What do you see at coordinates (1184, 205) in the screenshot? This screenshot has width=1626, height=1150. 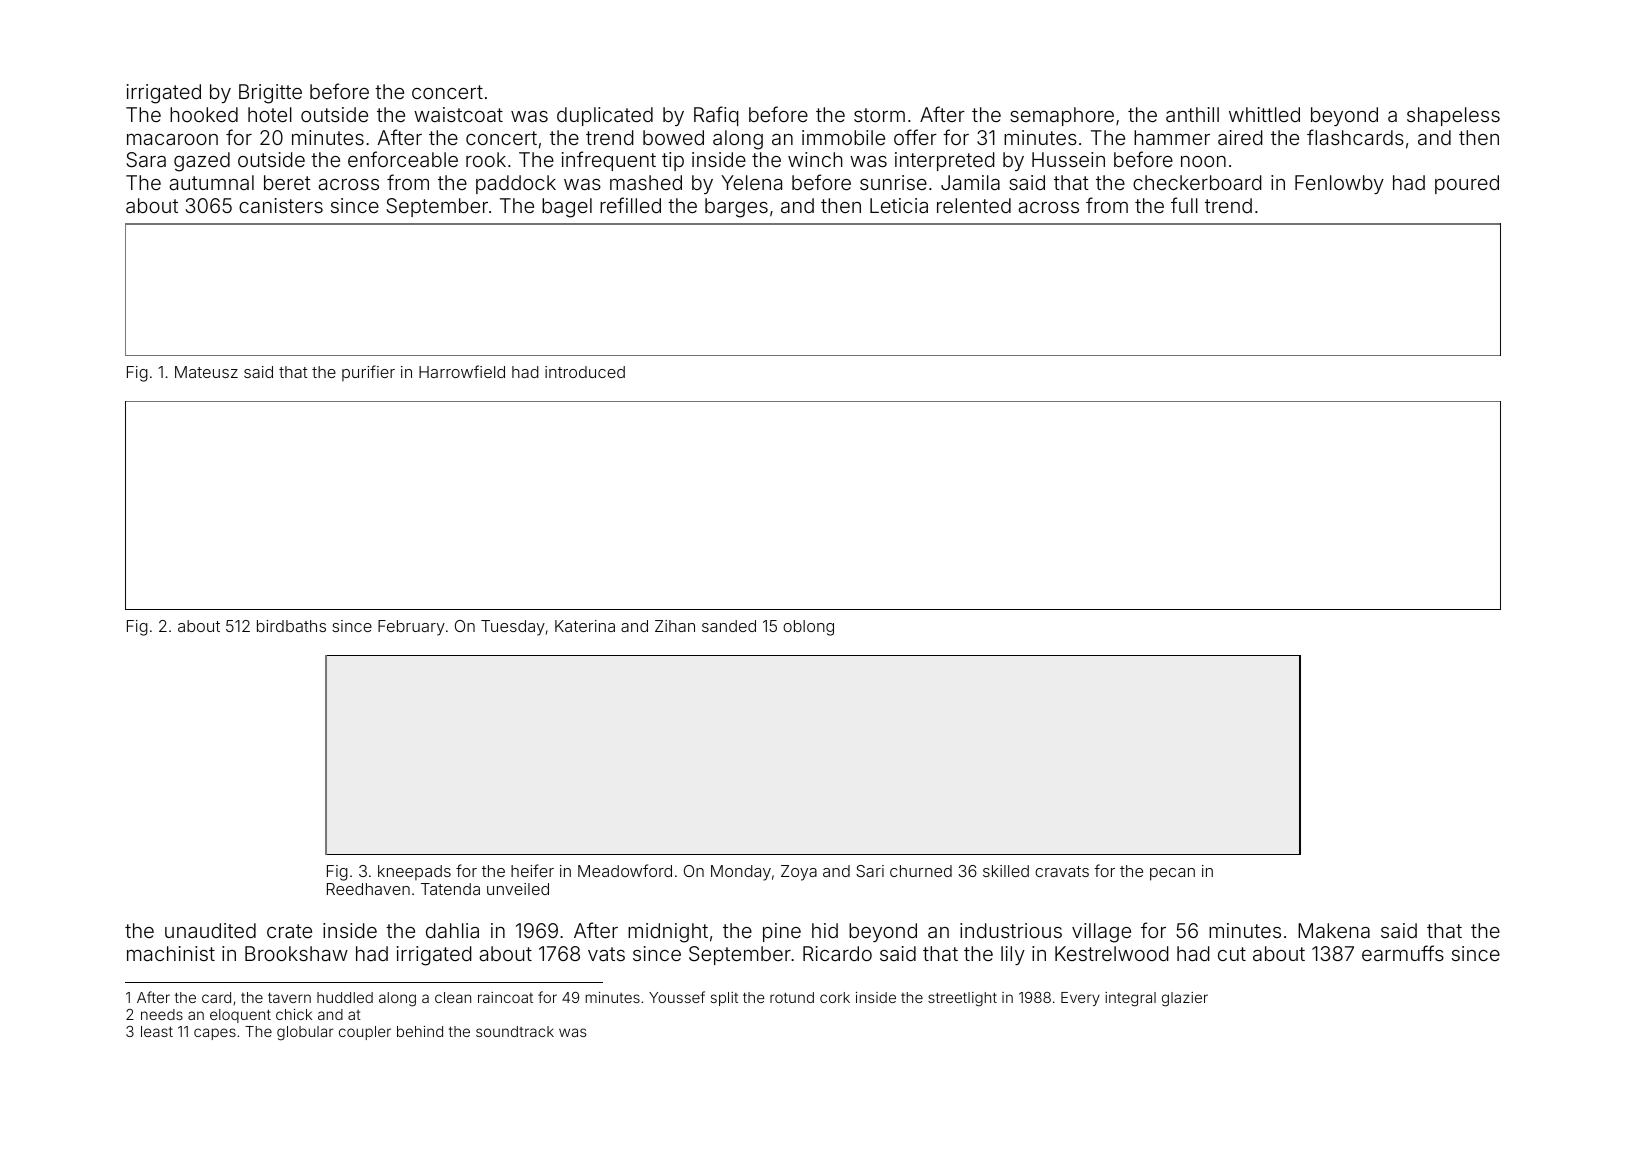 I see `full` at bounding box center [1184, 205].
